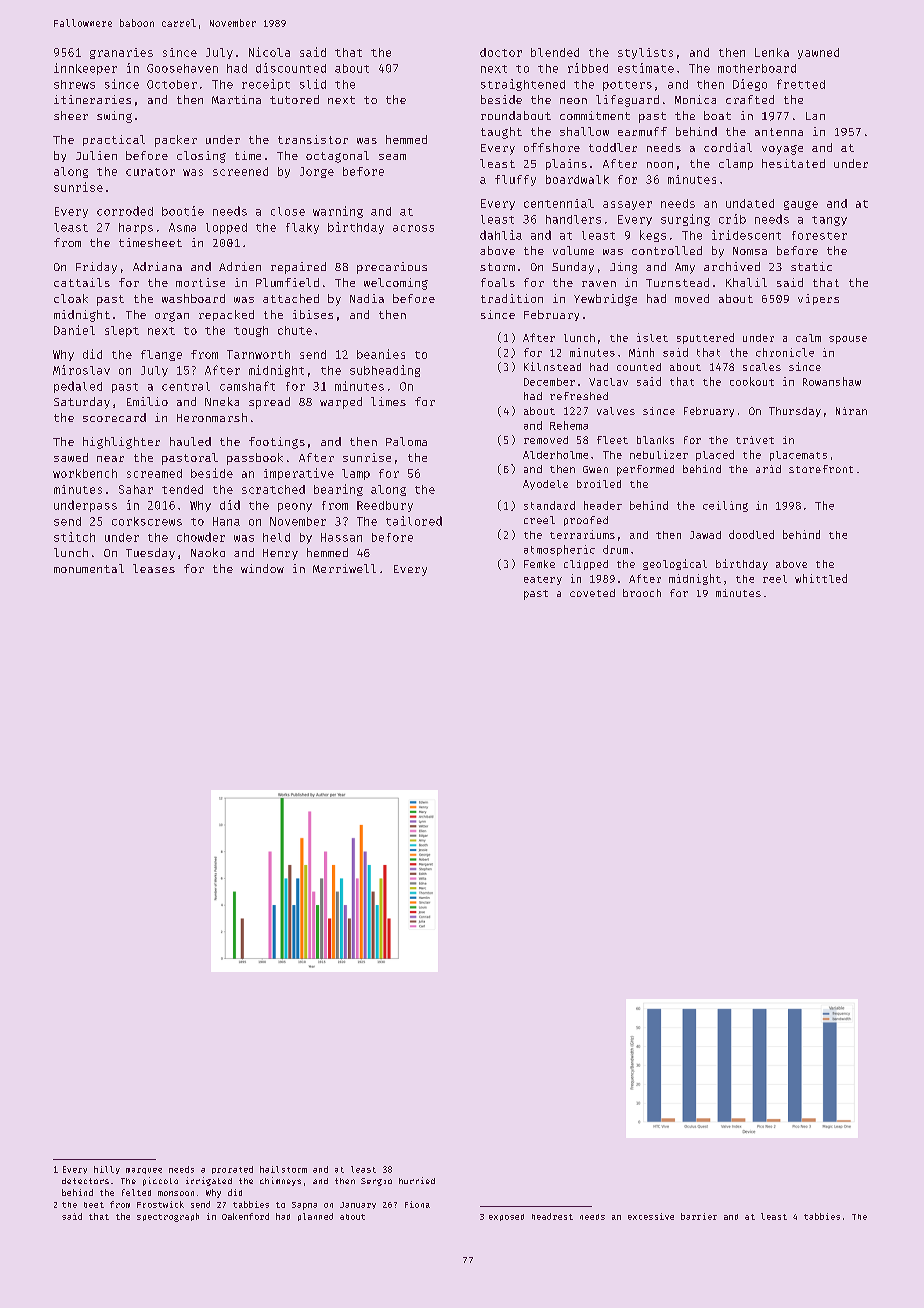 The image size is (924, 1308). What do you see at coordinates (772, 52) in the document?
I see `Lenka` at bounding box center [772, 52].
